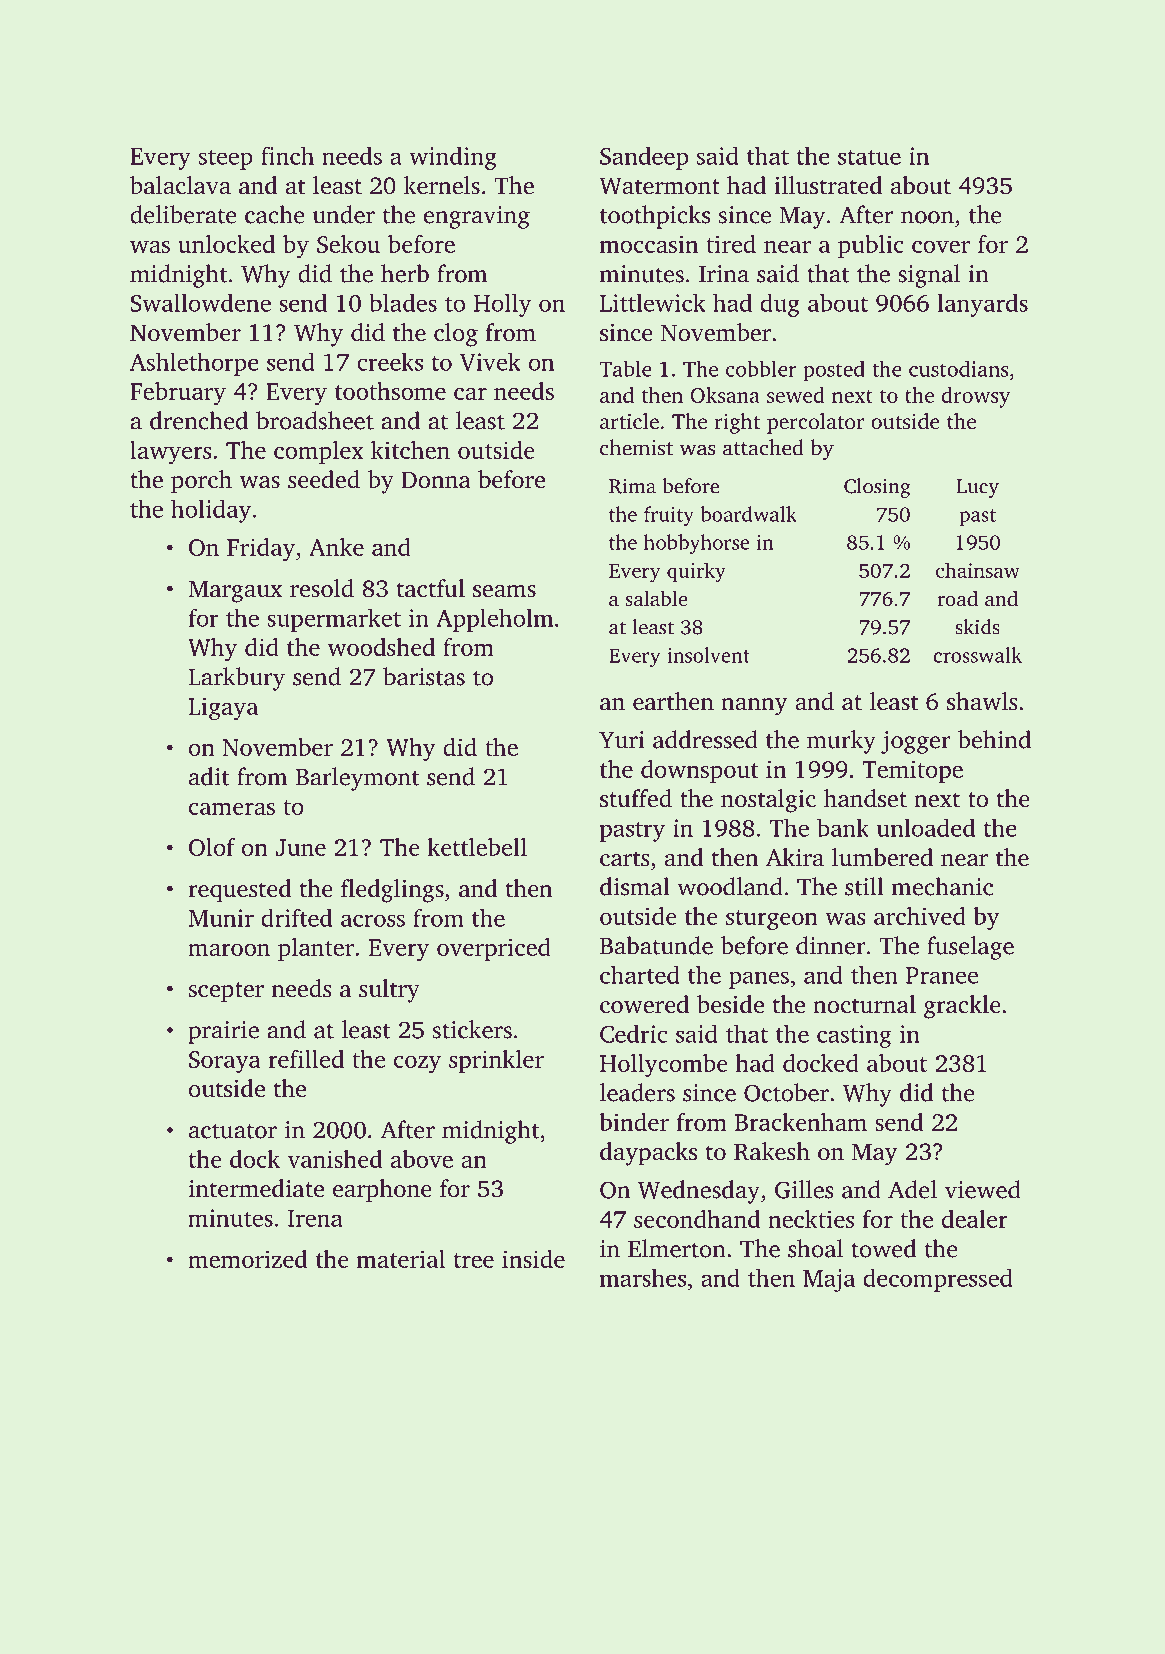  What do you see at coordinates (494, 949) in the screenshot?
I see `overpriced` at bounding box center [494, 949].
